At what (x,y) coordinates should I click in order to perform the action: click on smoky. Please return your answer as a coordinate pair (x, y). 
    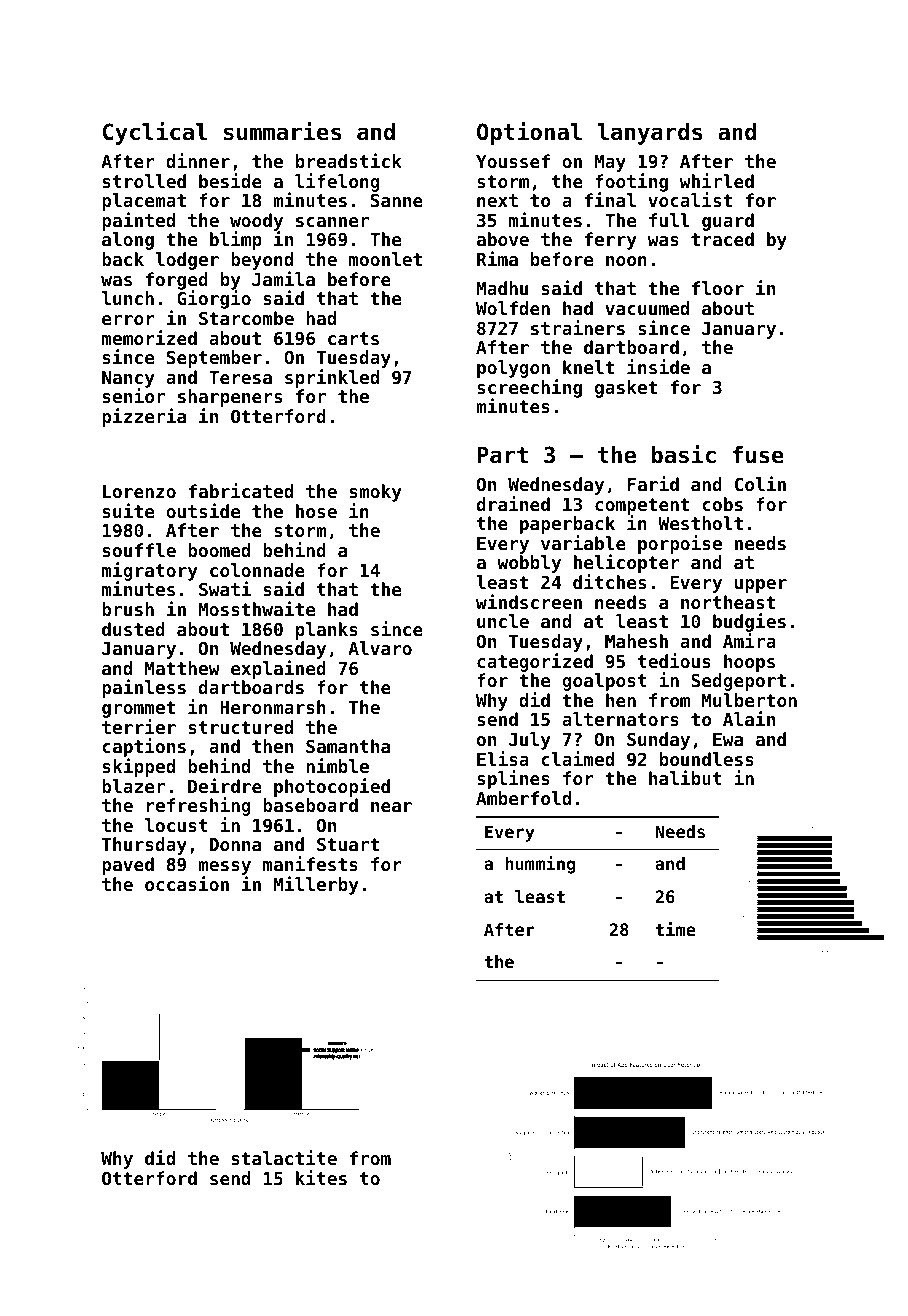
    Looking at the image, I should click on (376, 493).
